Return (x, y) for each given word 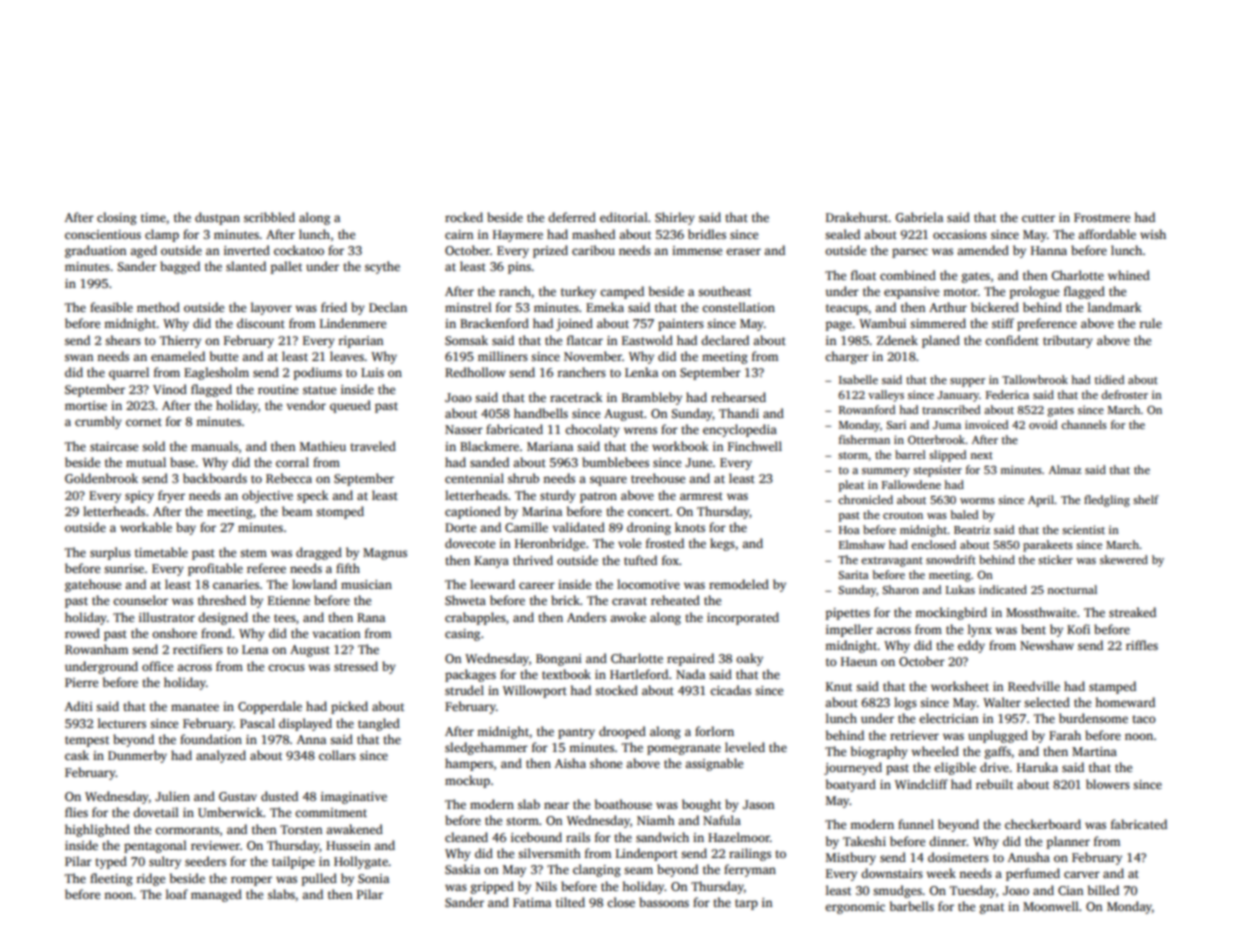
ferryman (750, 870)
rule (1151, 323)
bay (186, 528)
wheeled (935, 751)
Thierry (180, 341)
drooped (622, 732)
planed (941, 341)
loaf (177, 894)
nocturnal (1072, 589)
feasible (111, 307)
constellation (738, 307)
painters (681, 325)
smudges (897, 891)
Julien (172, 796)
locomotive (648, 584)
